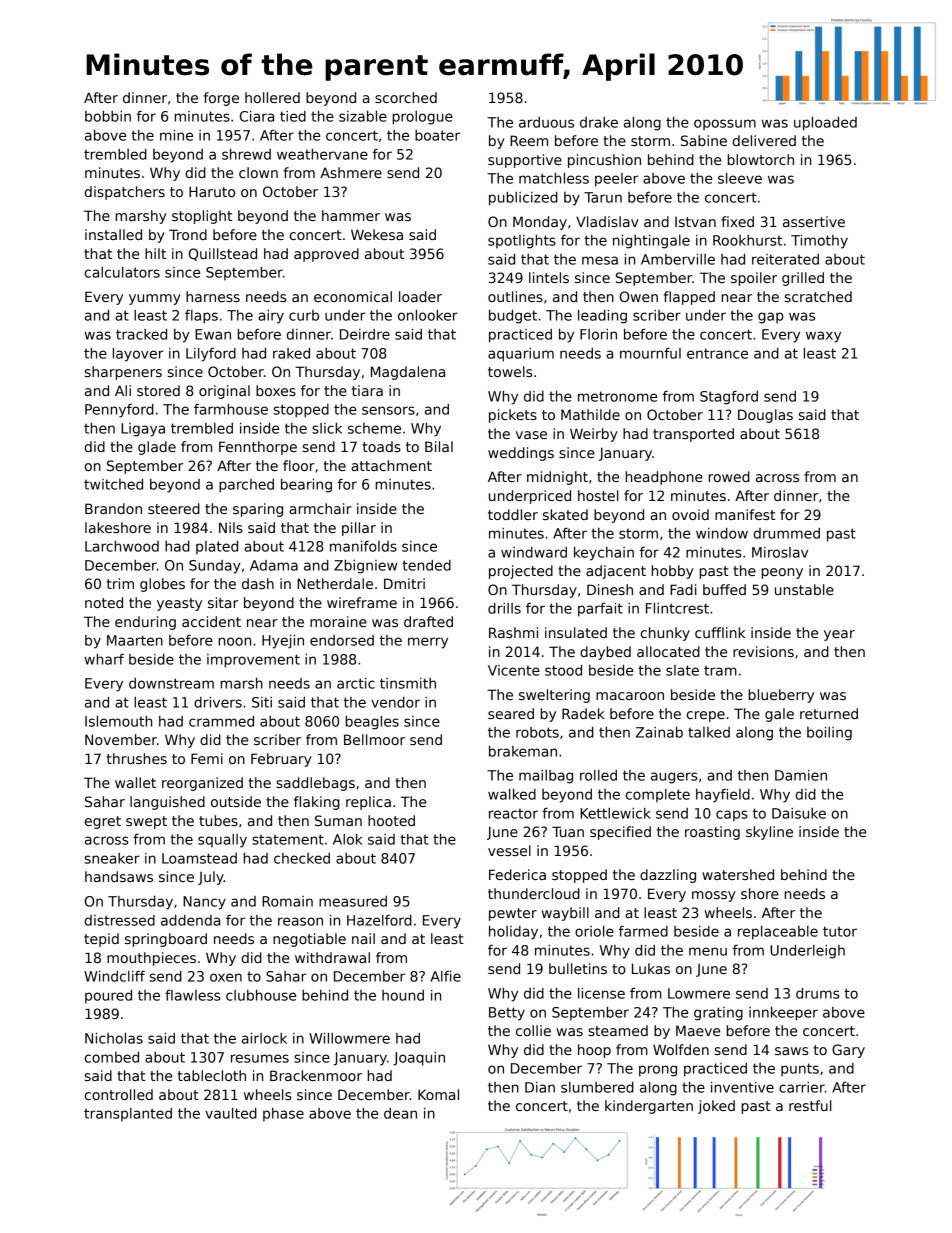 Image resolution: width=952 pixels, height=1233 pixels. Describe the element at coordinates (546, 122) in the screenshot. I see `arduous` at that location.
